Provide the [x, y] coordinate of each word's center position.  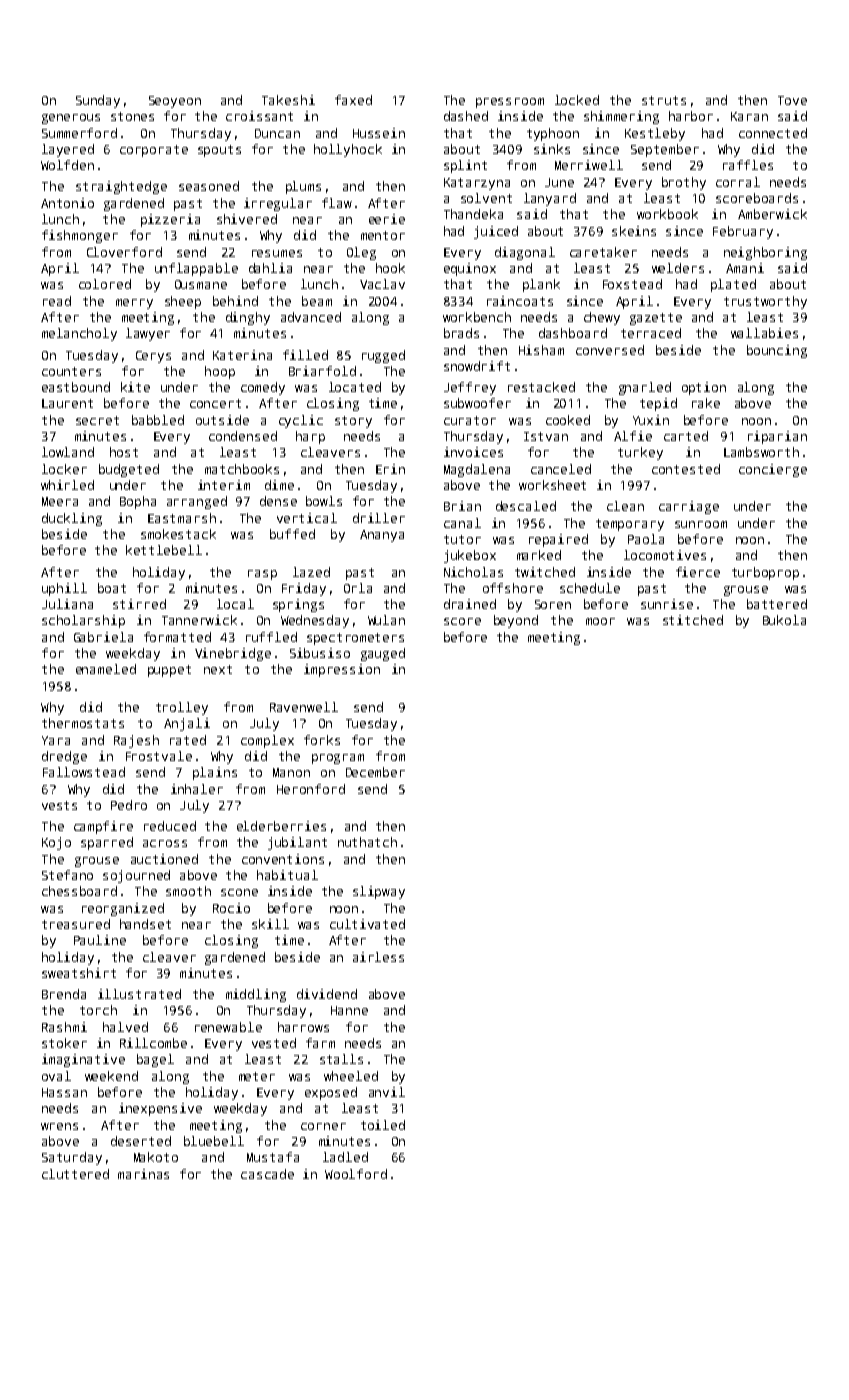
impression [342, 670]
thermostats [83, 723]
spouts [219, 151]
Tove [792, 100]
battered [777, 604]
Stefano [67, 875]
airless [378, 957]
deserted [141, 1141]
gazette [656, 319]
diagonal [525, 253]
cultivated [367, 924]
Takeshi [288, 100]
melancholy [79, 334]
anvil [387, 1092]
